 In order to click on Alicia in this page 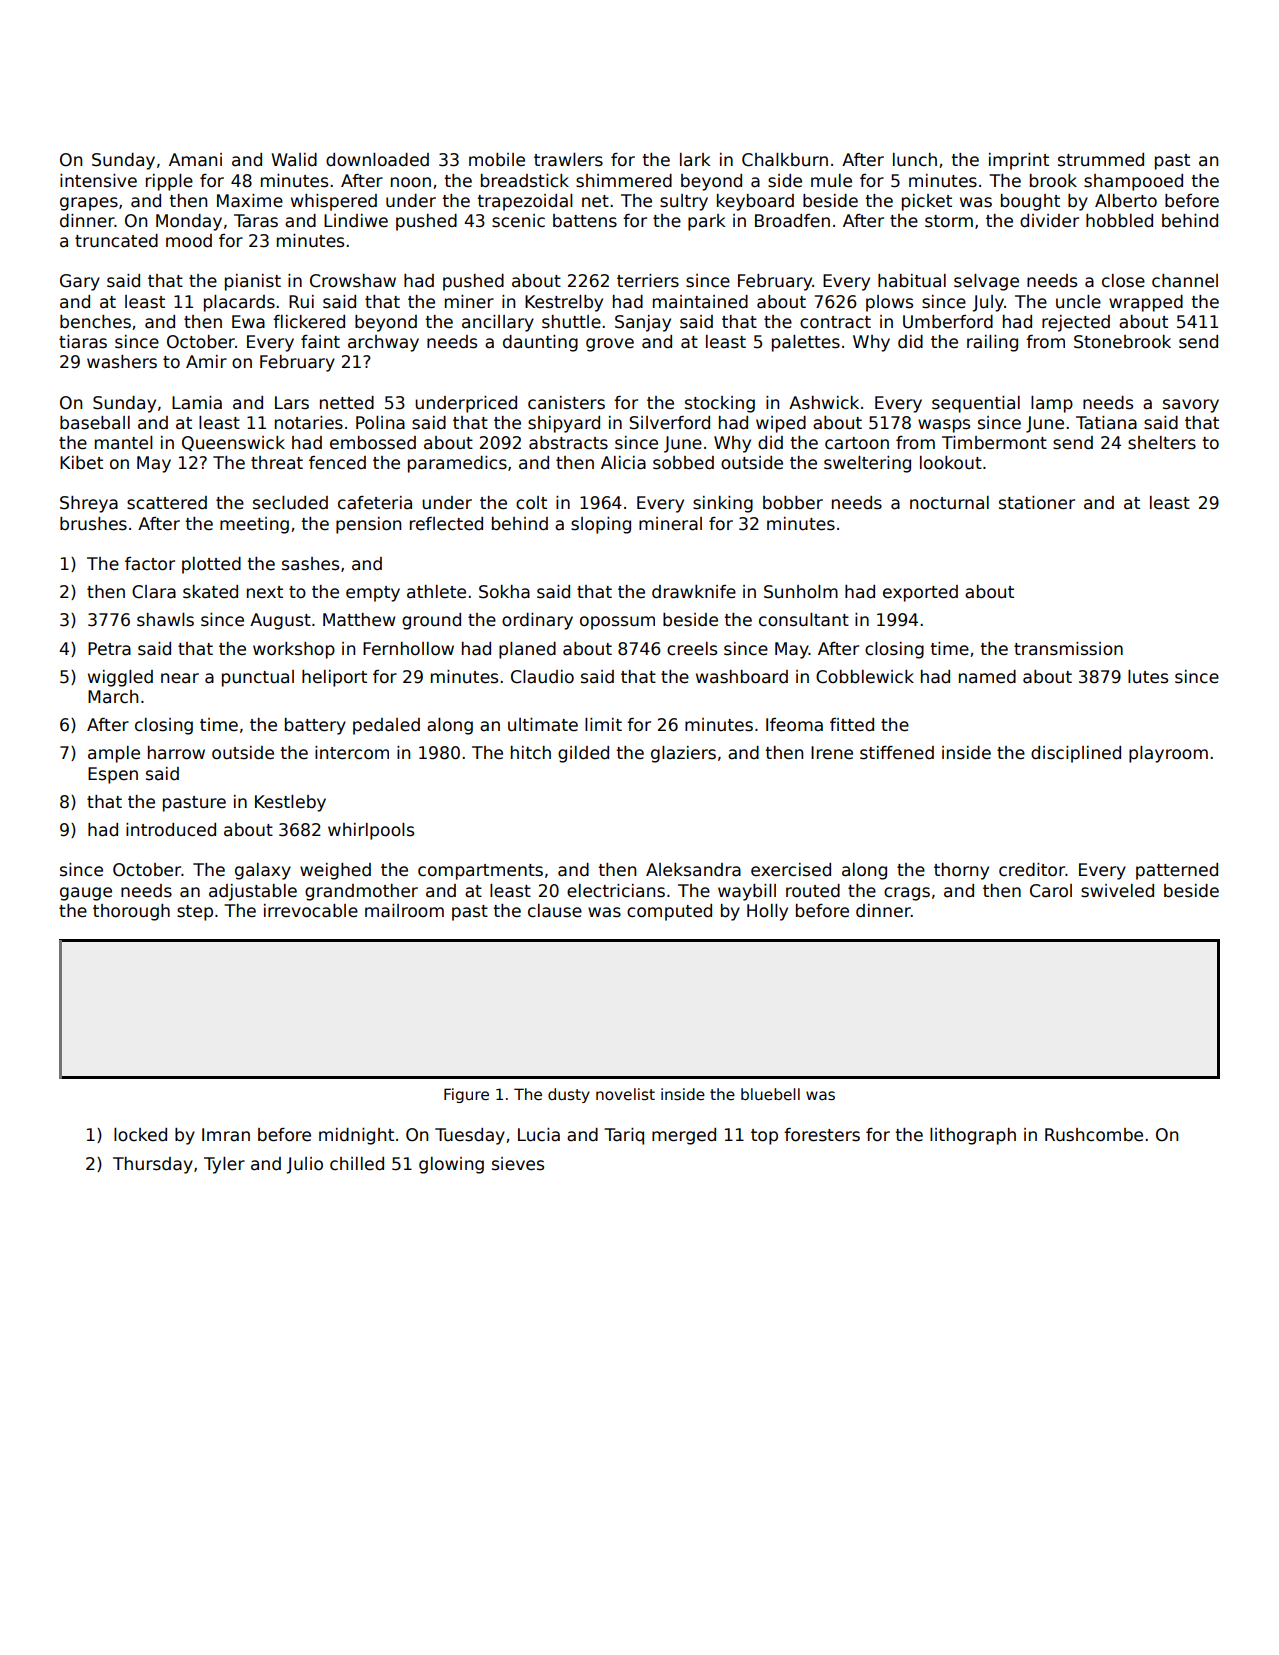, I will do `click(623, 463)`.
